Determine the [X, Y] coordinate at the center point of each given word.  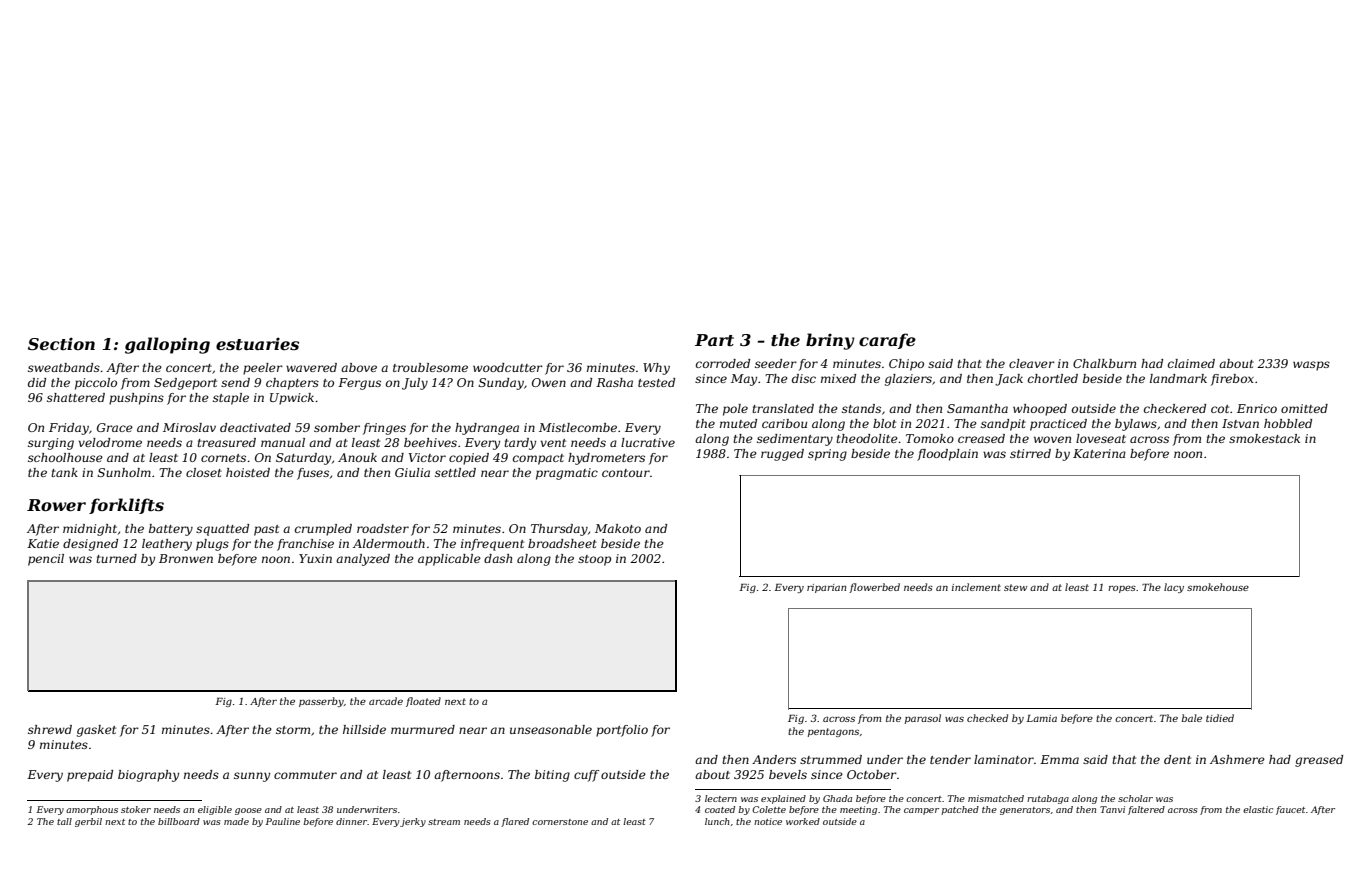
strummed [831, 759]
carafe [887, 341]
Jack [1009, 380]
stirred [1030, 453]
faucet [1290, 810]
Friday [69, 429]
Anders [774, 759]
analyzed [363, 560]
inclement [976, 587]
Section [61, 343]
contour [626, 473]
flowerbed [874, 588]
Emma [1059, 759]
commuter [305, 775]
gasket [96, 731]
